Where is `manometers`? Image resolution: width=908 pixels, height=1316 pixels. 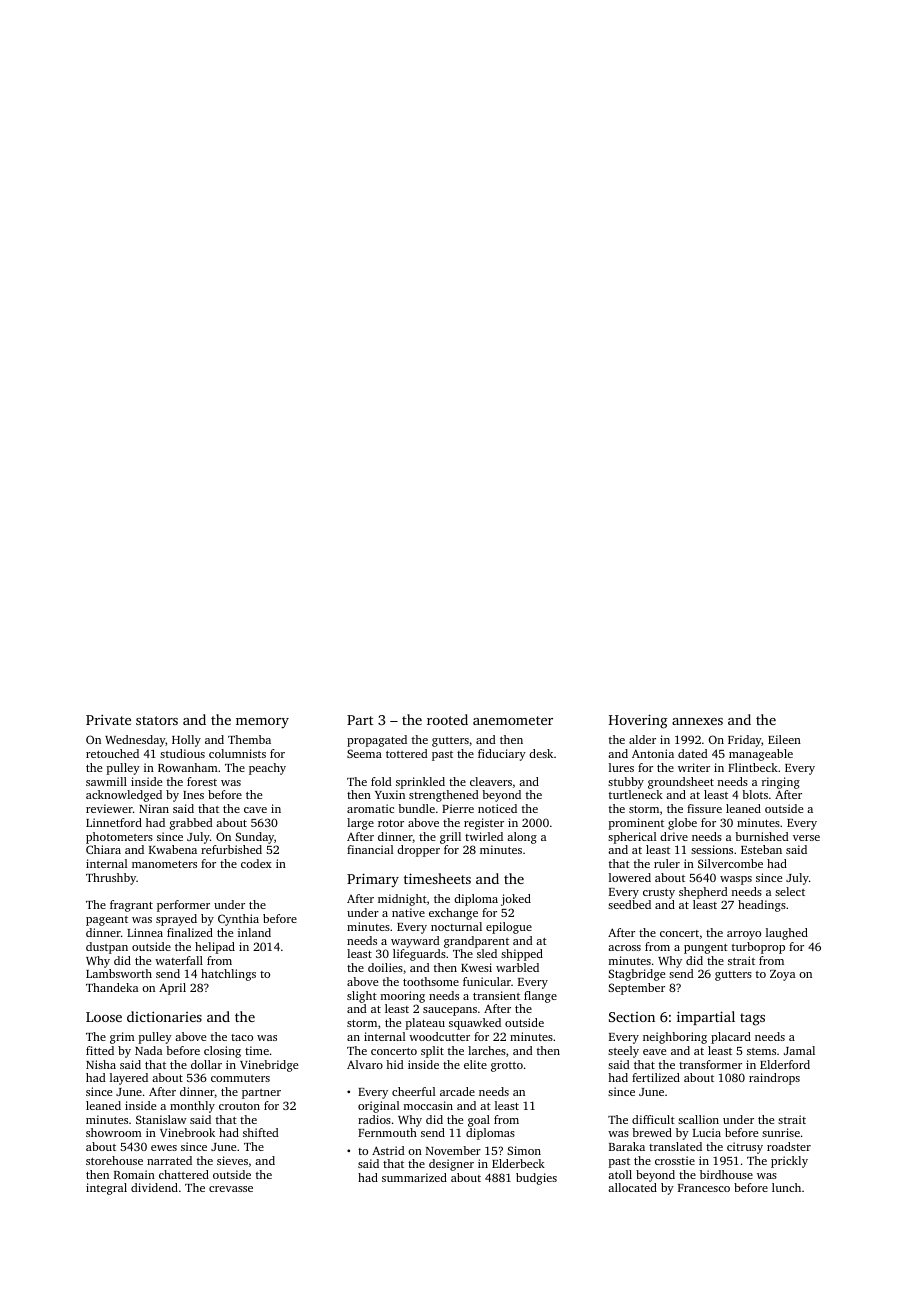
manometers is located at coordinates (164, 864).
